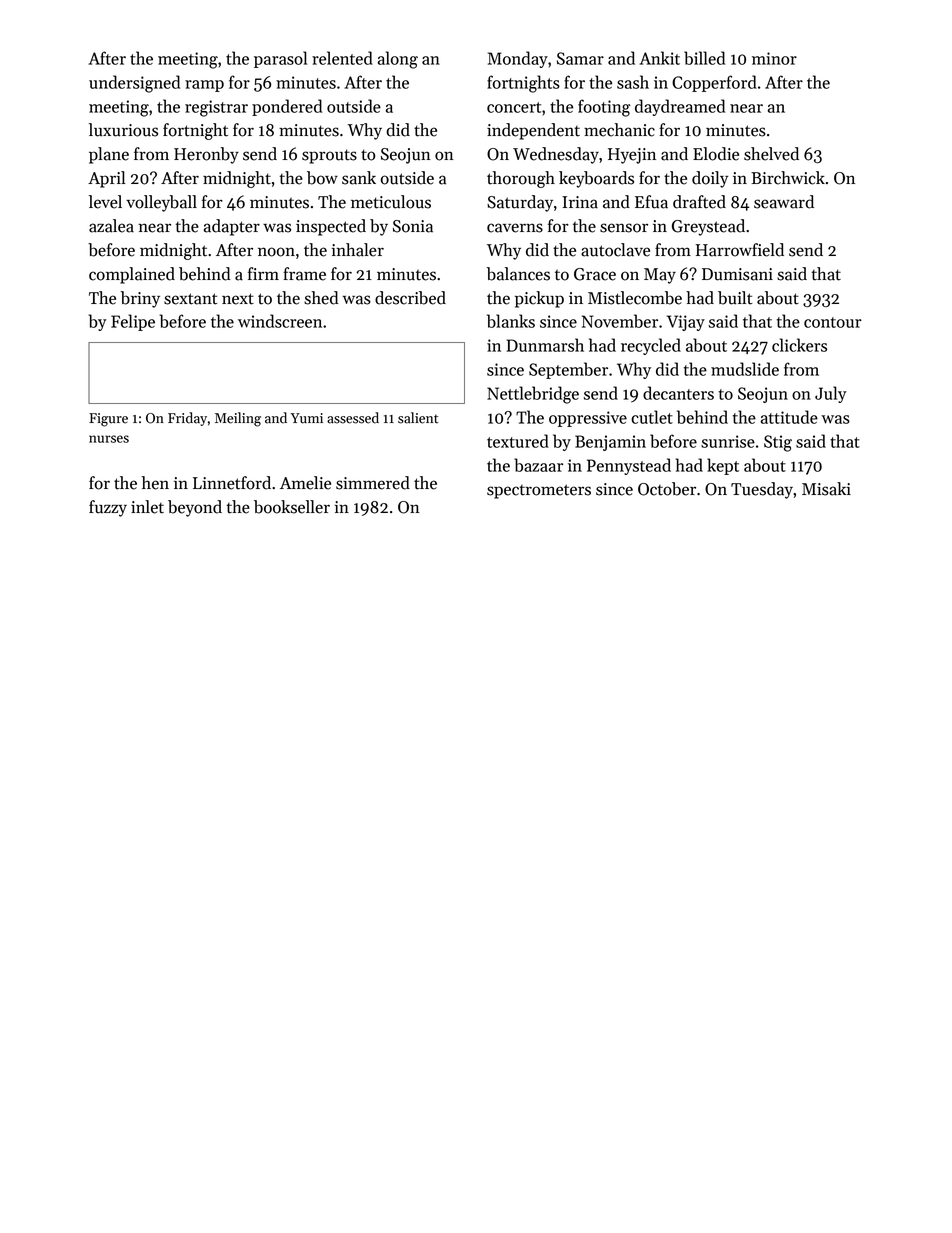  What do you see at coordinates (305, 483) in the screenshot?
I see `Amelie` at bounding box center [305, 483].
